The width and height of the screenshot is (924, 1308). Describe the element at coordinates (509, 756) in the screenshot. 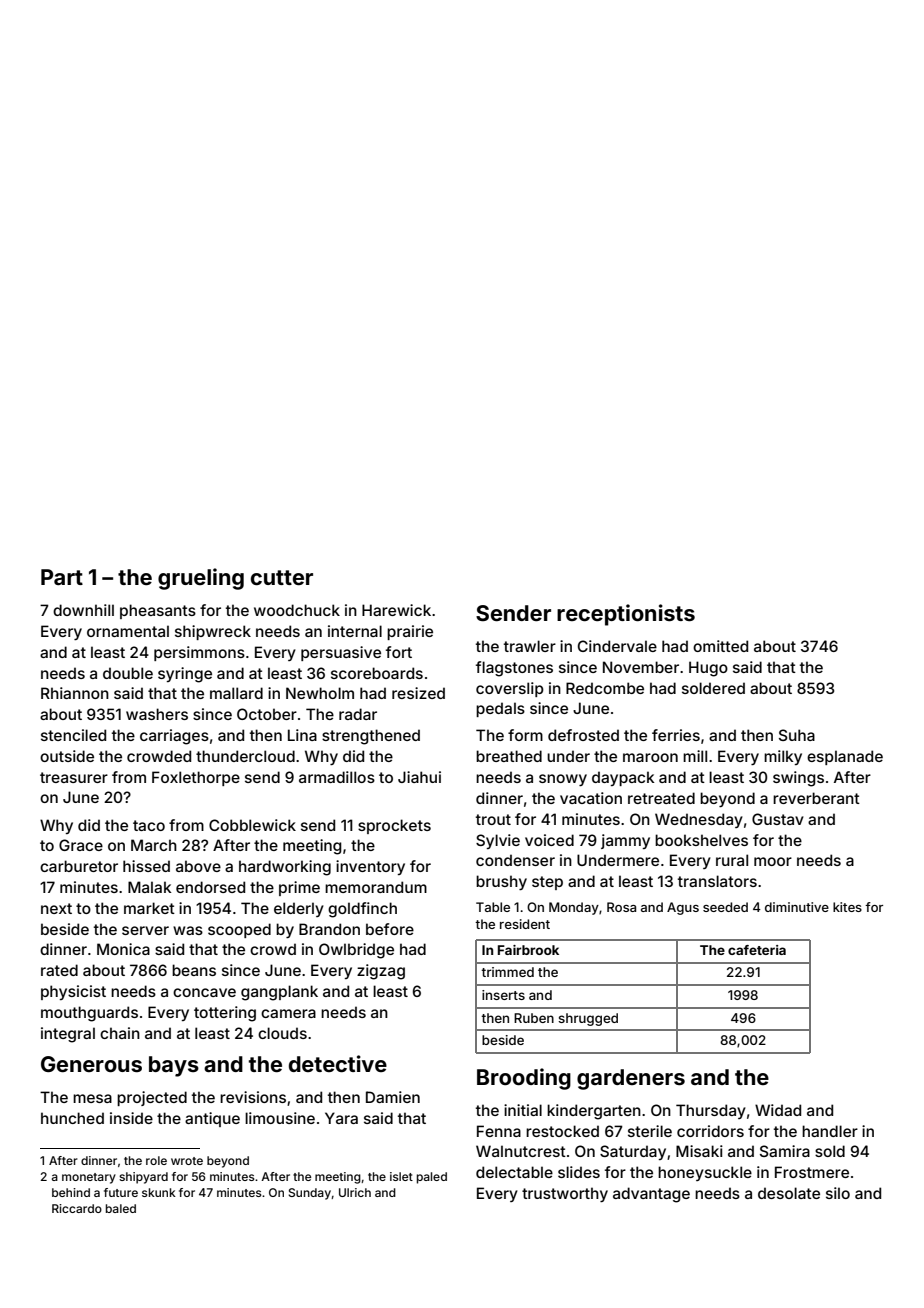

I see `breathed` at that location.
